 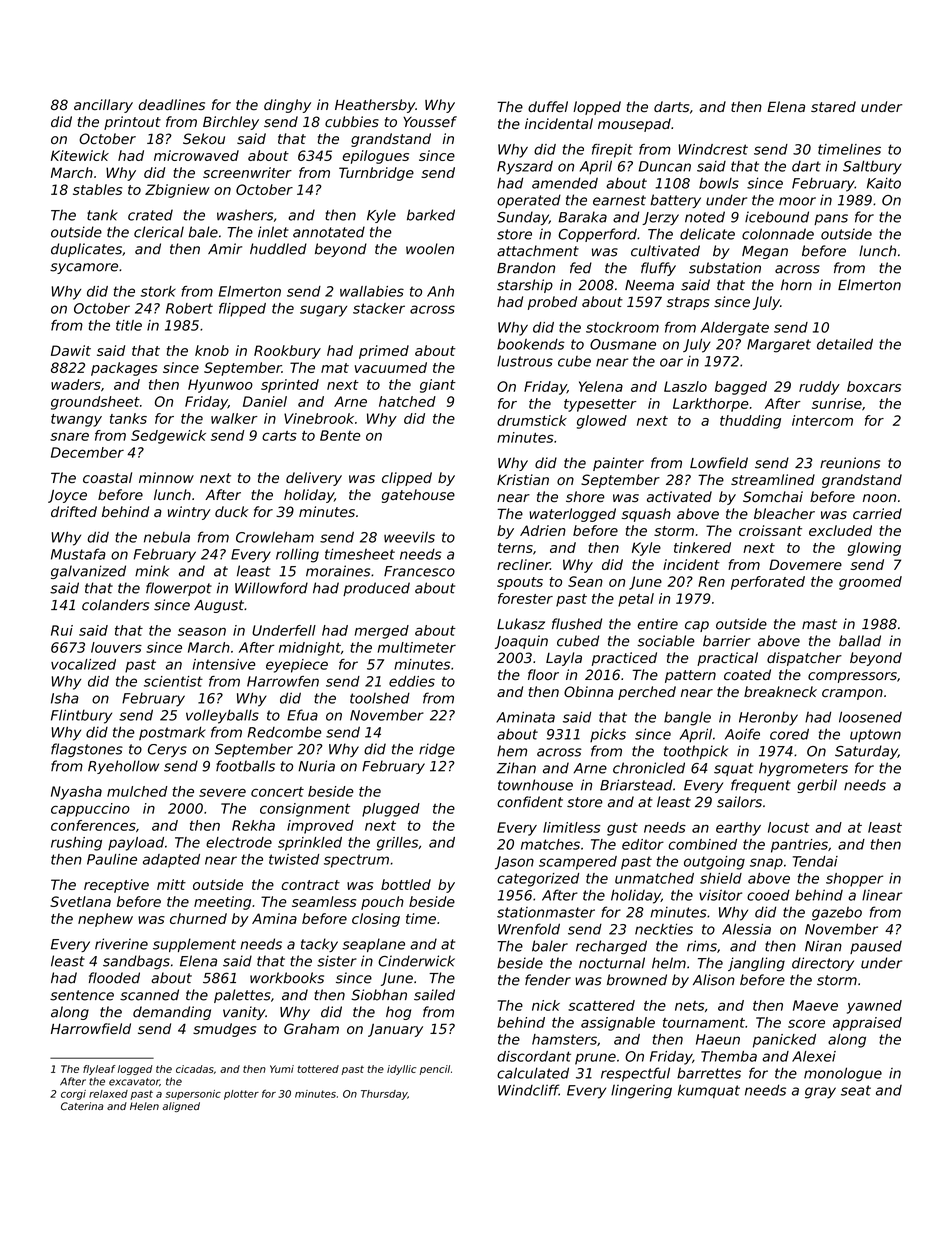 What do you see at coordinates (82, 1106) in the screenshot?
I see `Caterina` at bounding box center [82, 1106].
